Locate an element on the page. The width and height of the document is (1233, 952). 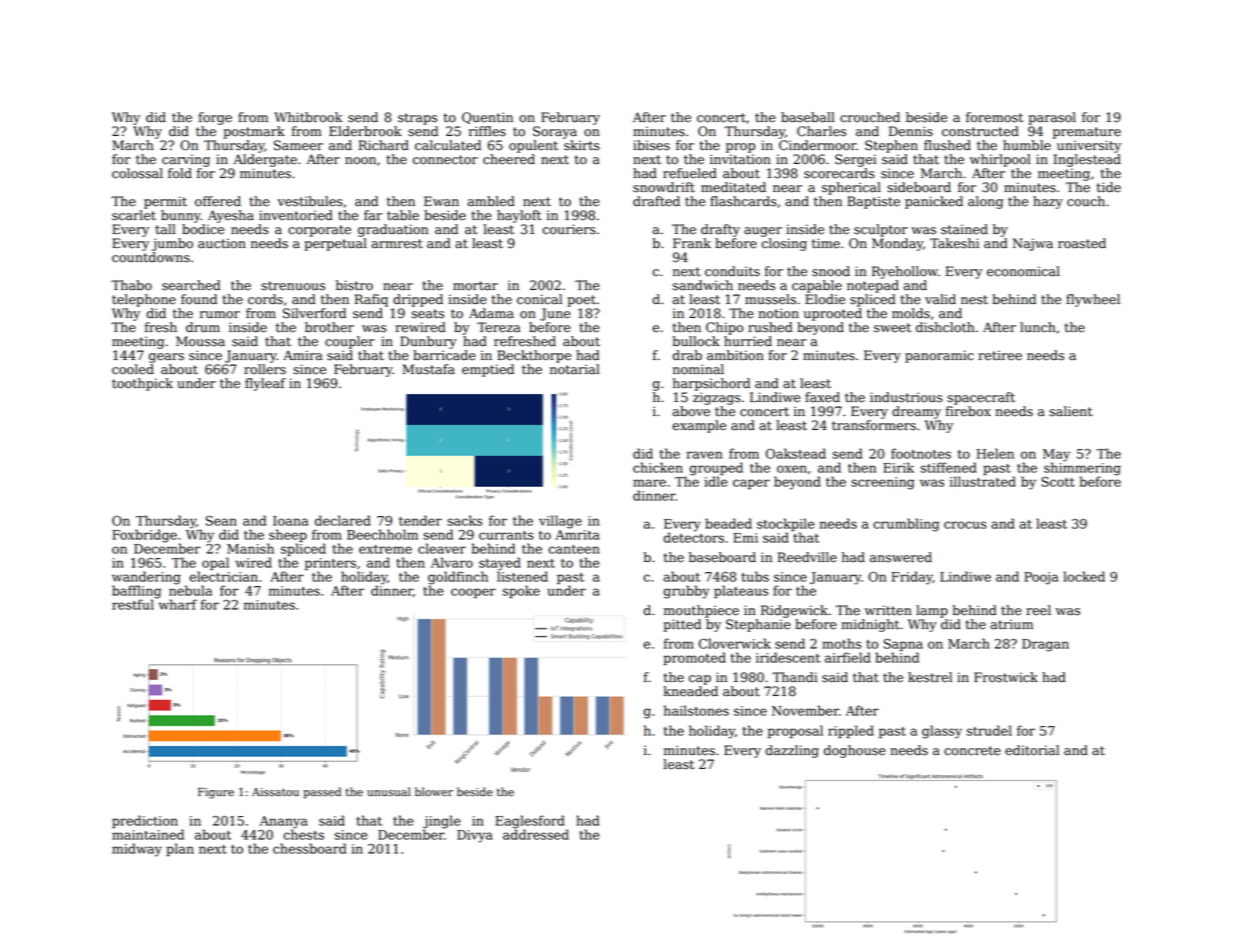
locked is located at coordinates (1084, 576).
